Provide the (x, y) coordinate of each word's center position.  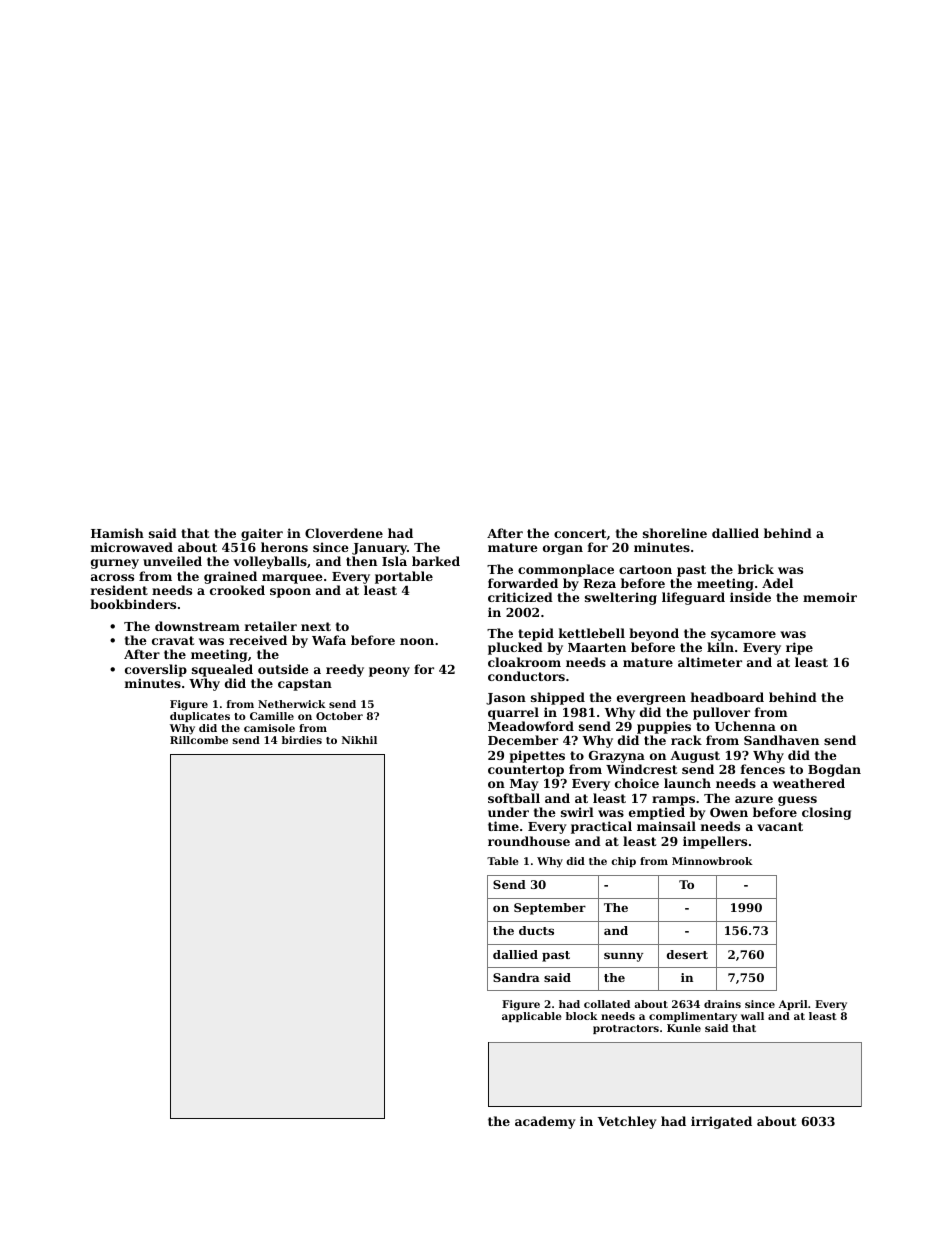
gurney (115, 564)
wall (752, 1016)
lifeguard (693, 598)
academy (545, 1122)
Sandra (516, 977)
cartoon (645, 569)
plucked (515, 648)
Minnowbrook (712, 861)
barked (436, 561)
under (508, 812)
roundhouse (529, 841)
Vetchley (627, 1122)
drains (722, 1004)
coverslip (156, 670)
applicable (531, 1017)
